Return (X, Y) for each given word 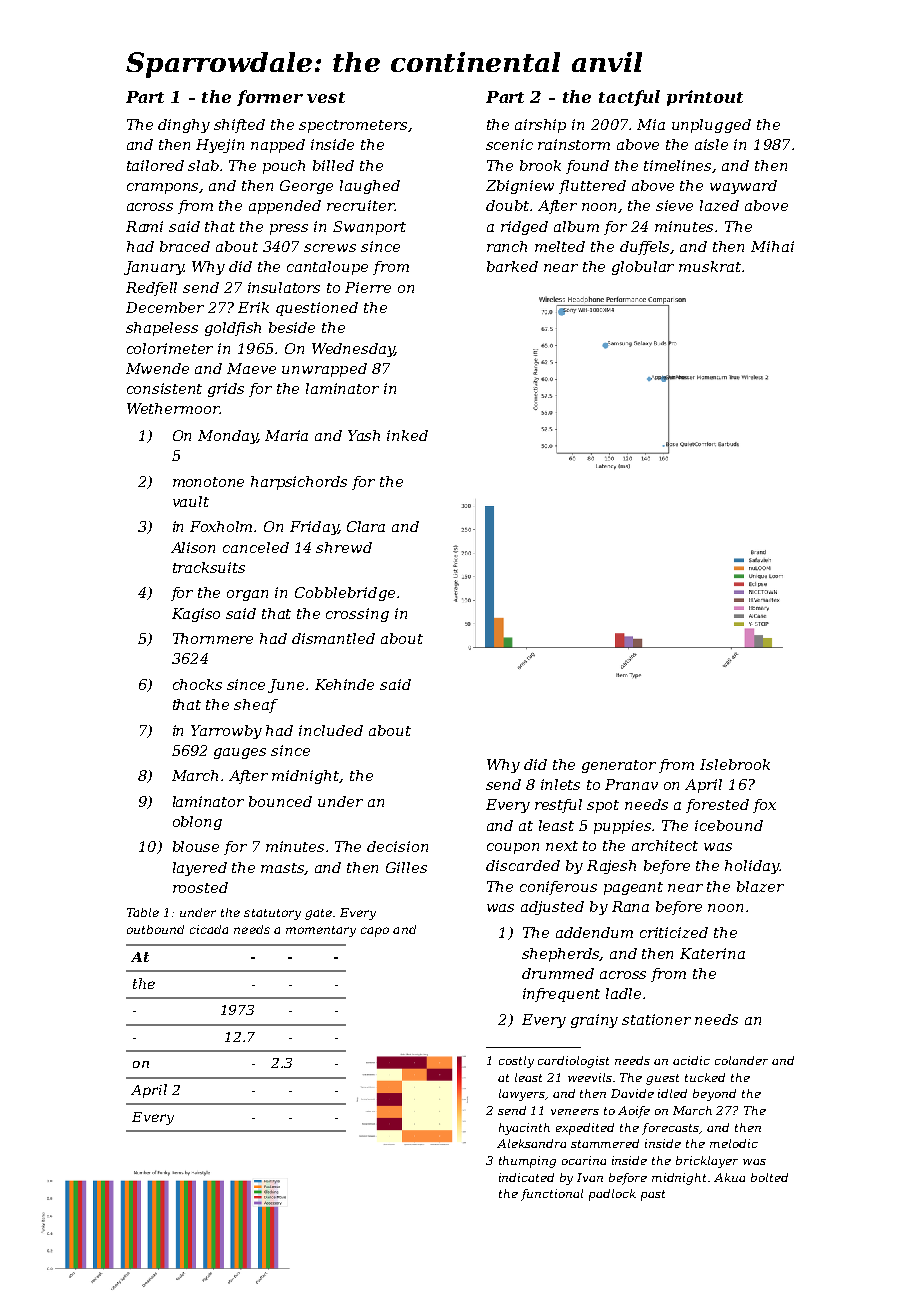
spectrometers (353, 126)
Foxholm (222, 526)
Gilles (406, 867)
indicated (526, 1177)
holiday (752, 867)
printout (705, 98)
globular (643, 268)
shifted (239, 126)
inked (407, 435)
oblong (197, 823)
